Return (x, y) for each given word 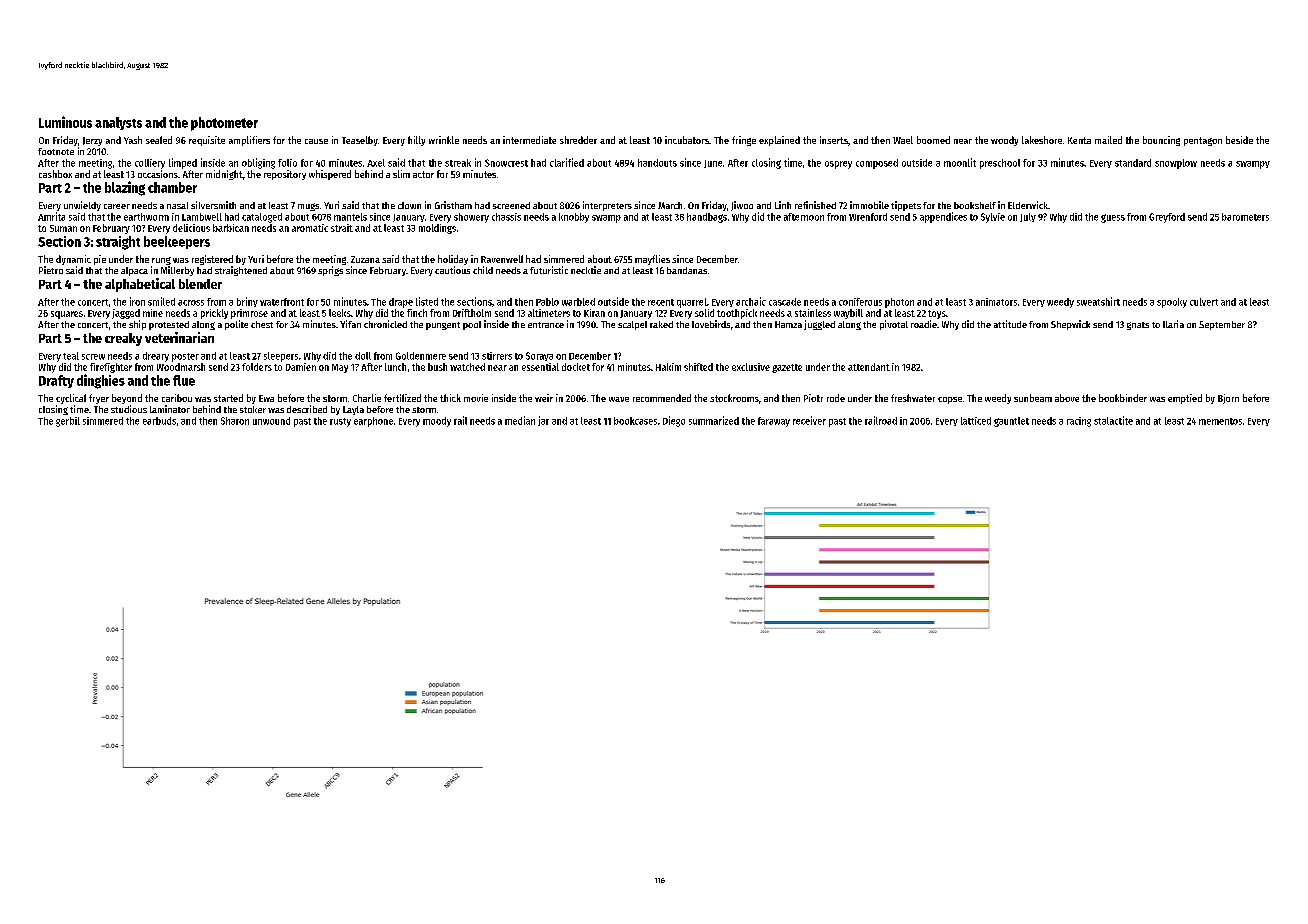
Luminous (65, 122)
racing (1079, 422)
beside (1239, 140)
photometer (224, 124)
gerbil (68, 422)
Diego (674, 421)
